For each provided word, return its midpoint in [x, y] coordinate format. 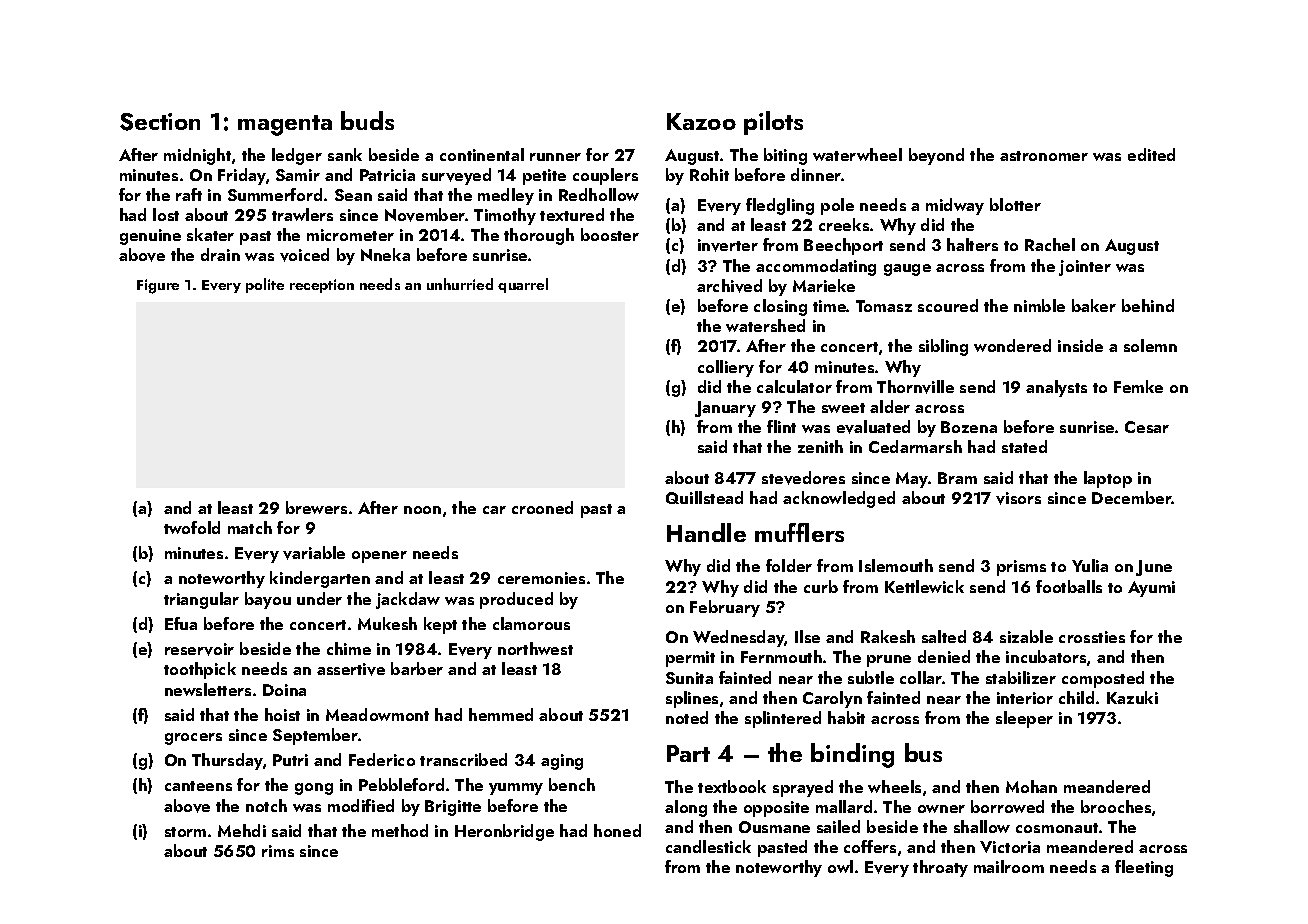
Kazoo [701, 121]
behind [1148, 305]
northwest [535, 648]
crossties [1092, 637]
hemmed [501, 714]
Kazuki [1132, 697]
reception [322, 286]
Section [160, 122]
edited [1151, 154]
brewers [316, 507]
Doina [284, 690]
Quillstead [704, 497]
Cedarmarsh [915, 446]
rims [278, 851]
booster [610, 234]
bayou [268, 600]
